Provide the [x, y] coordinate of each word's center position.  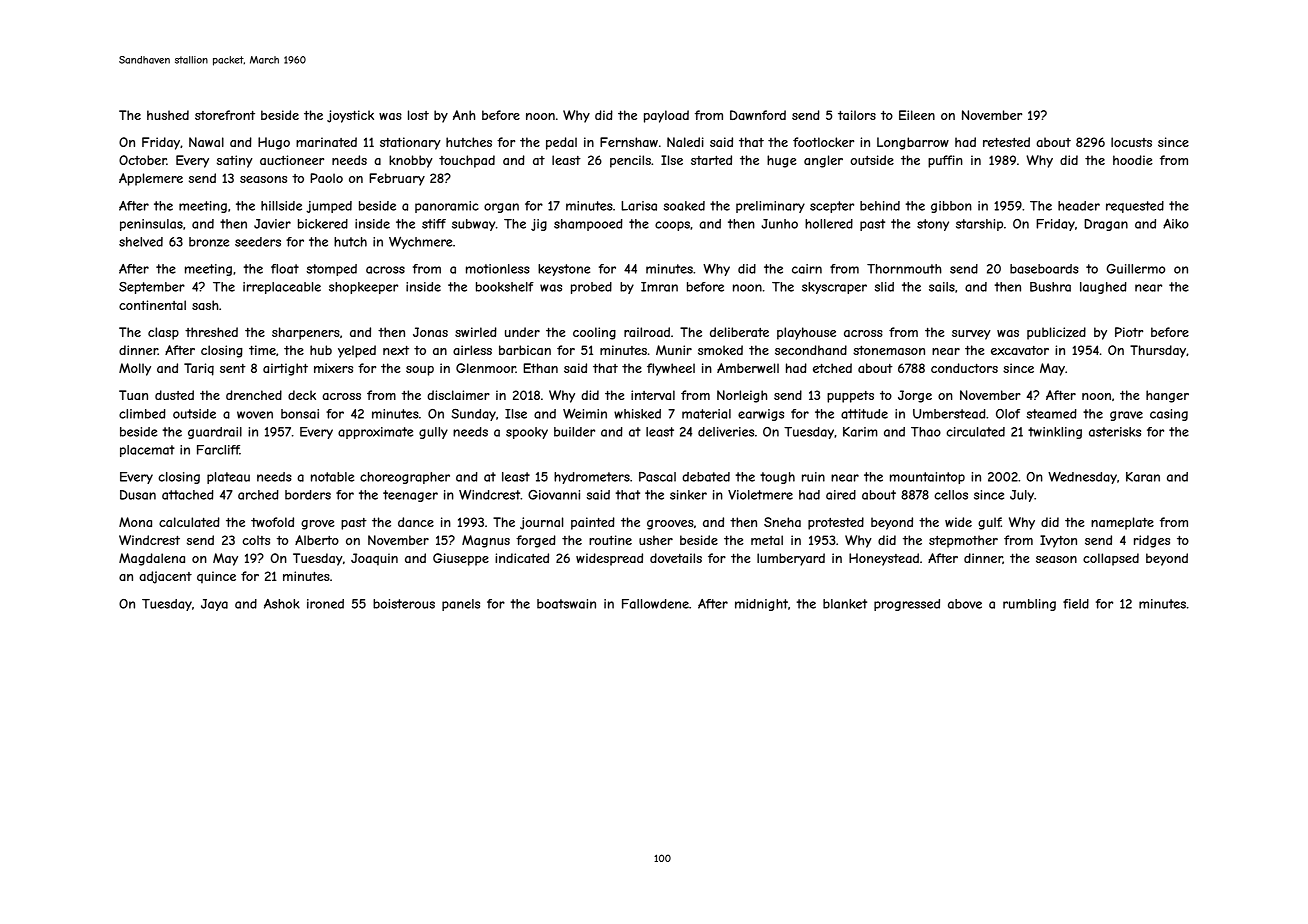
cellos [951, 495]
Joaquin [374, 559]
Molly [135, 369]
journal [541, 523]
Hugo [274, 143]
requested [1135, 207]
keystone [564, 270]
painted [593, 523]
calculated [189, 522]
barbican [525, 350]
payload [666, 116]
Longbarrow [913, 143]
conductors [964, 368]
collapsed [1111, 559]
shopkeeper [363, 288]
